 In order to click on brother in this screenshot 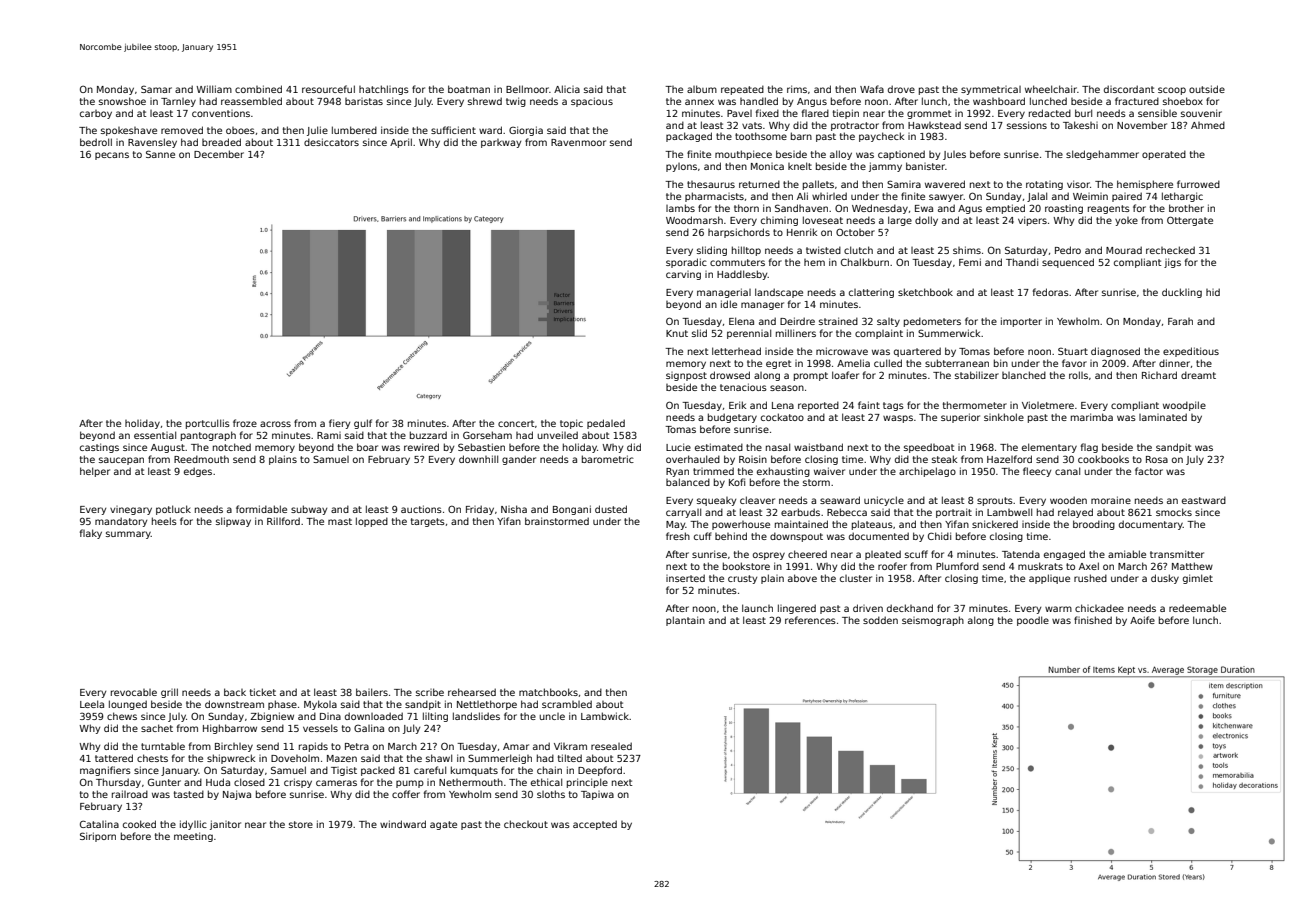, I will do `click(1186, 208)`.
